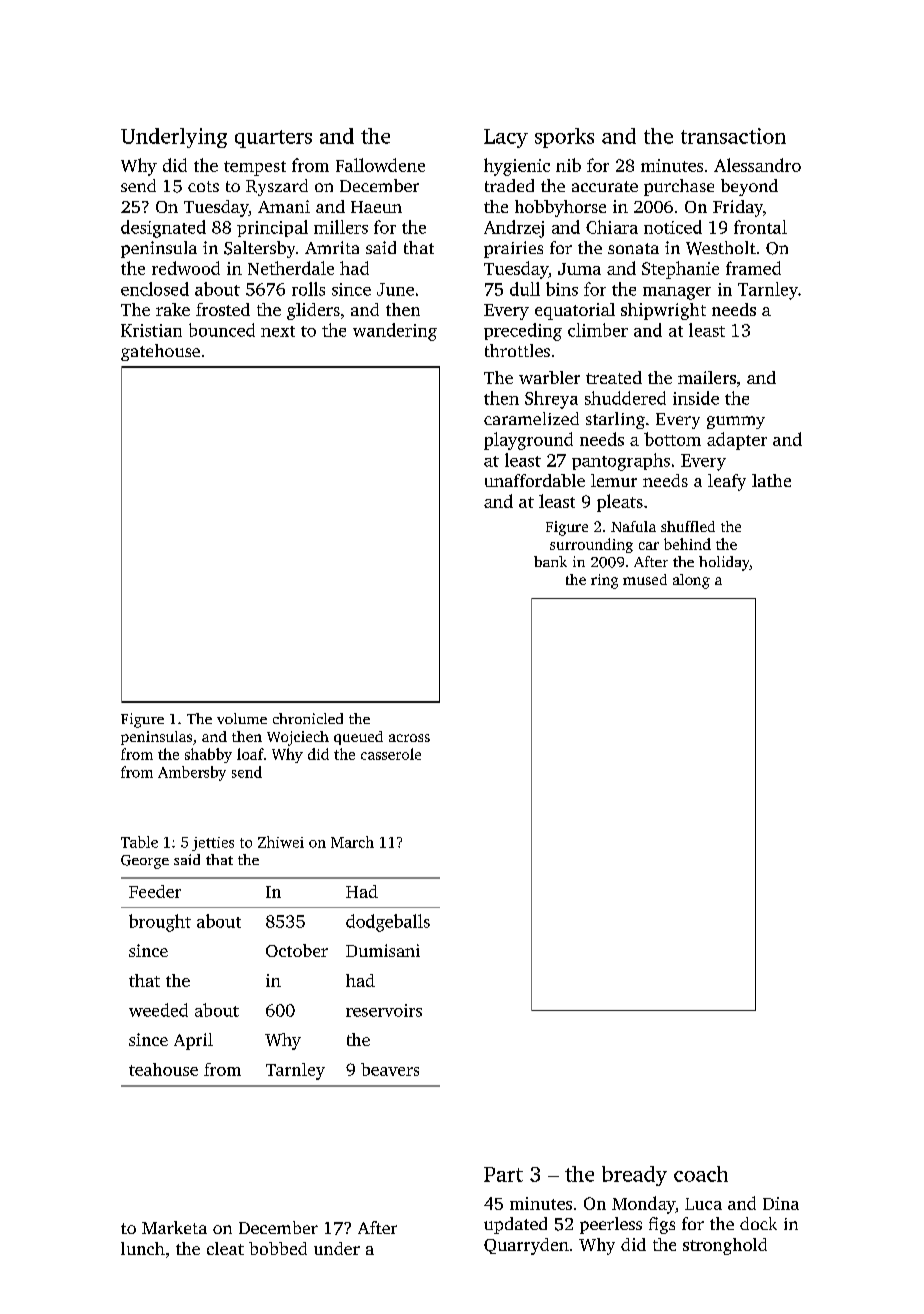 This screenshot has height=1314, width=924. What do you see at coordinates (272, 228) in the screenshot?
I see `principal` at bounding box center [272, 228].
